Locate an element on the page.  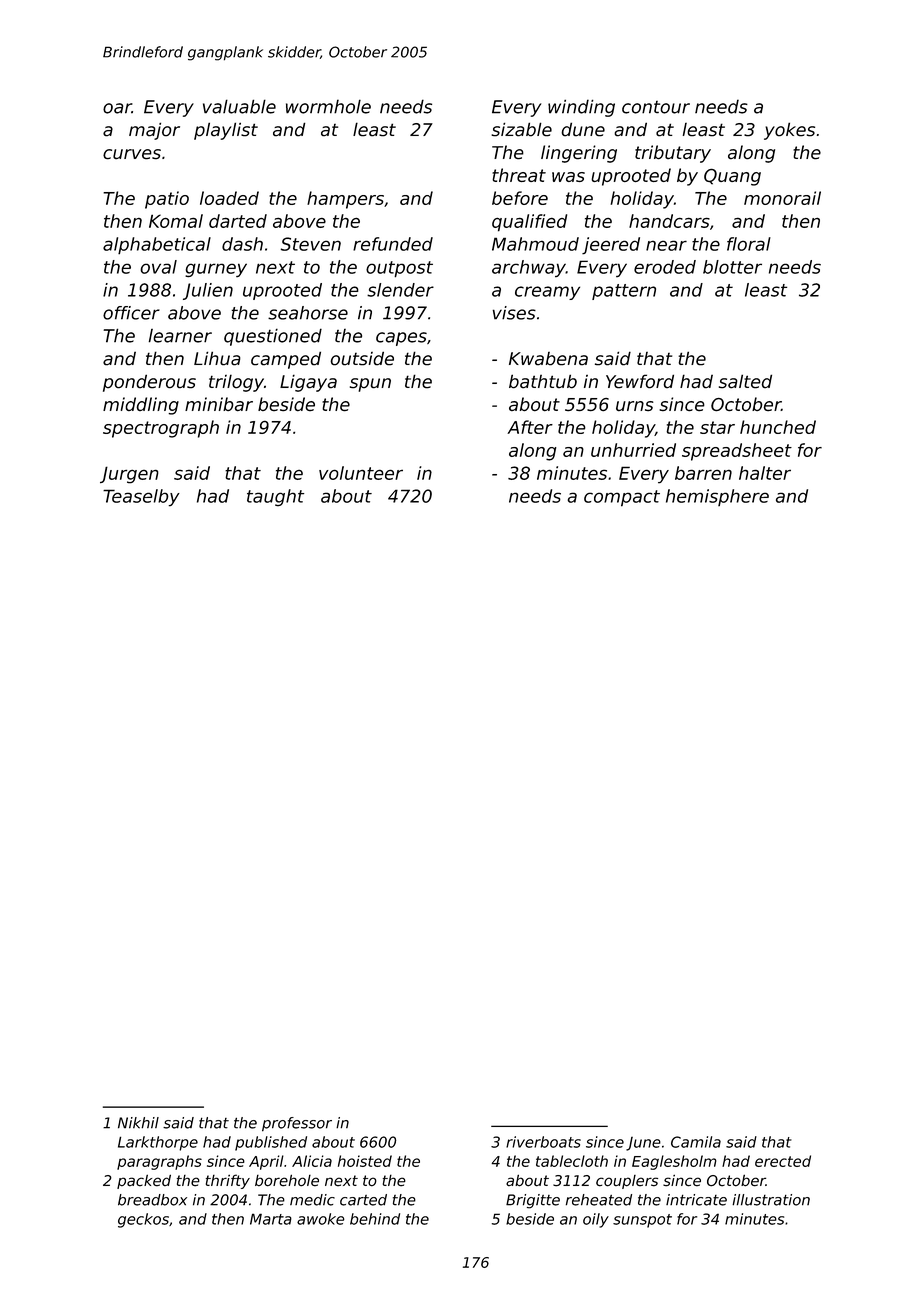
halter is located at coordinates (765, 473).
